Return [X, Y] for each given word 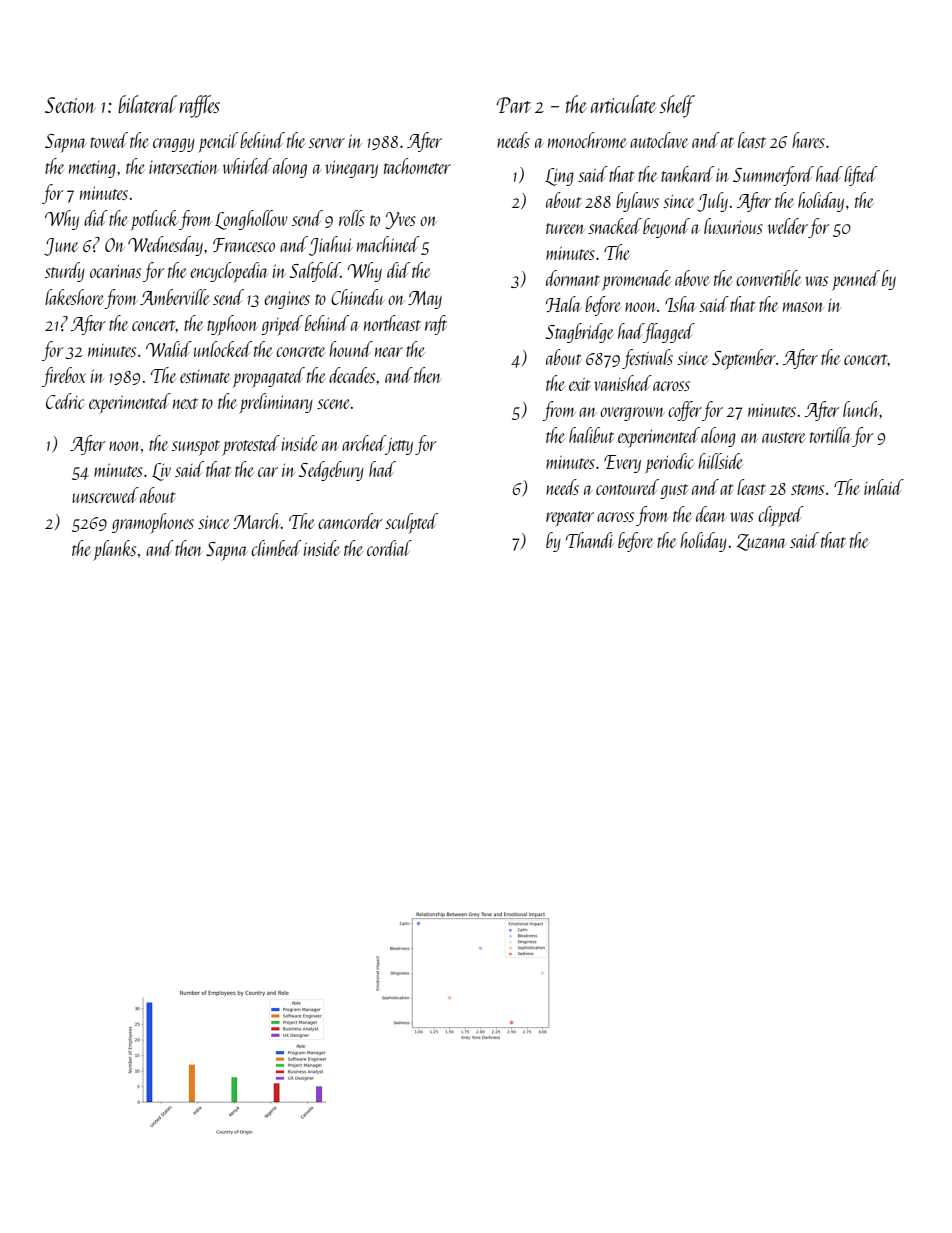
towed [109, 140]
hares [808, 140]
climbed [276, 548]
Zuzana [762, 542]
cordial [389, 548]
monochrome [587, 140]
